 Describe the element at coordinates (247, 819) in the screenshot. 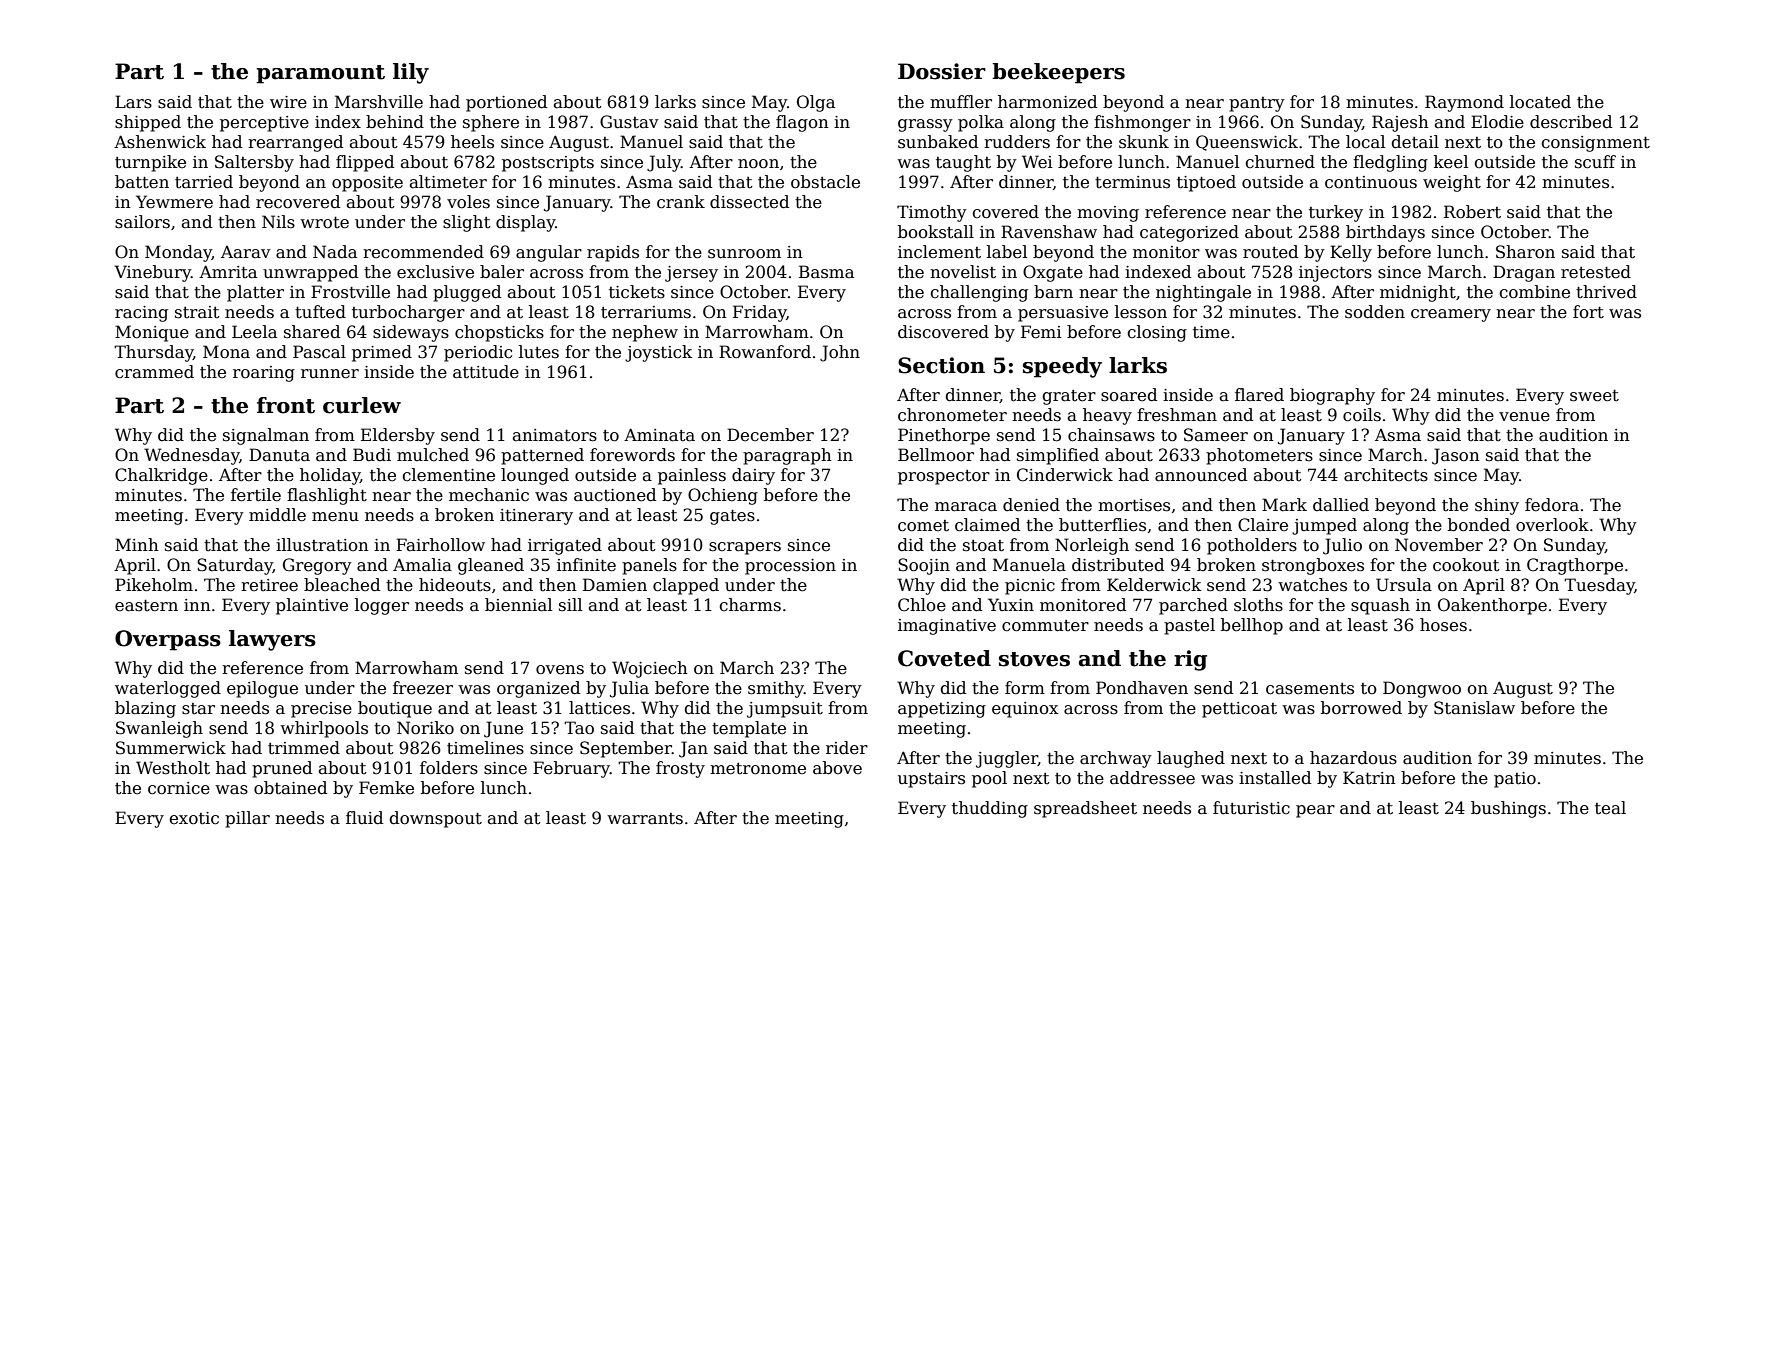

I see `pillar` at that location.
